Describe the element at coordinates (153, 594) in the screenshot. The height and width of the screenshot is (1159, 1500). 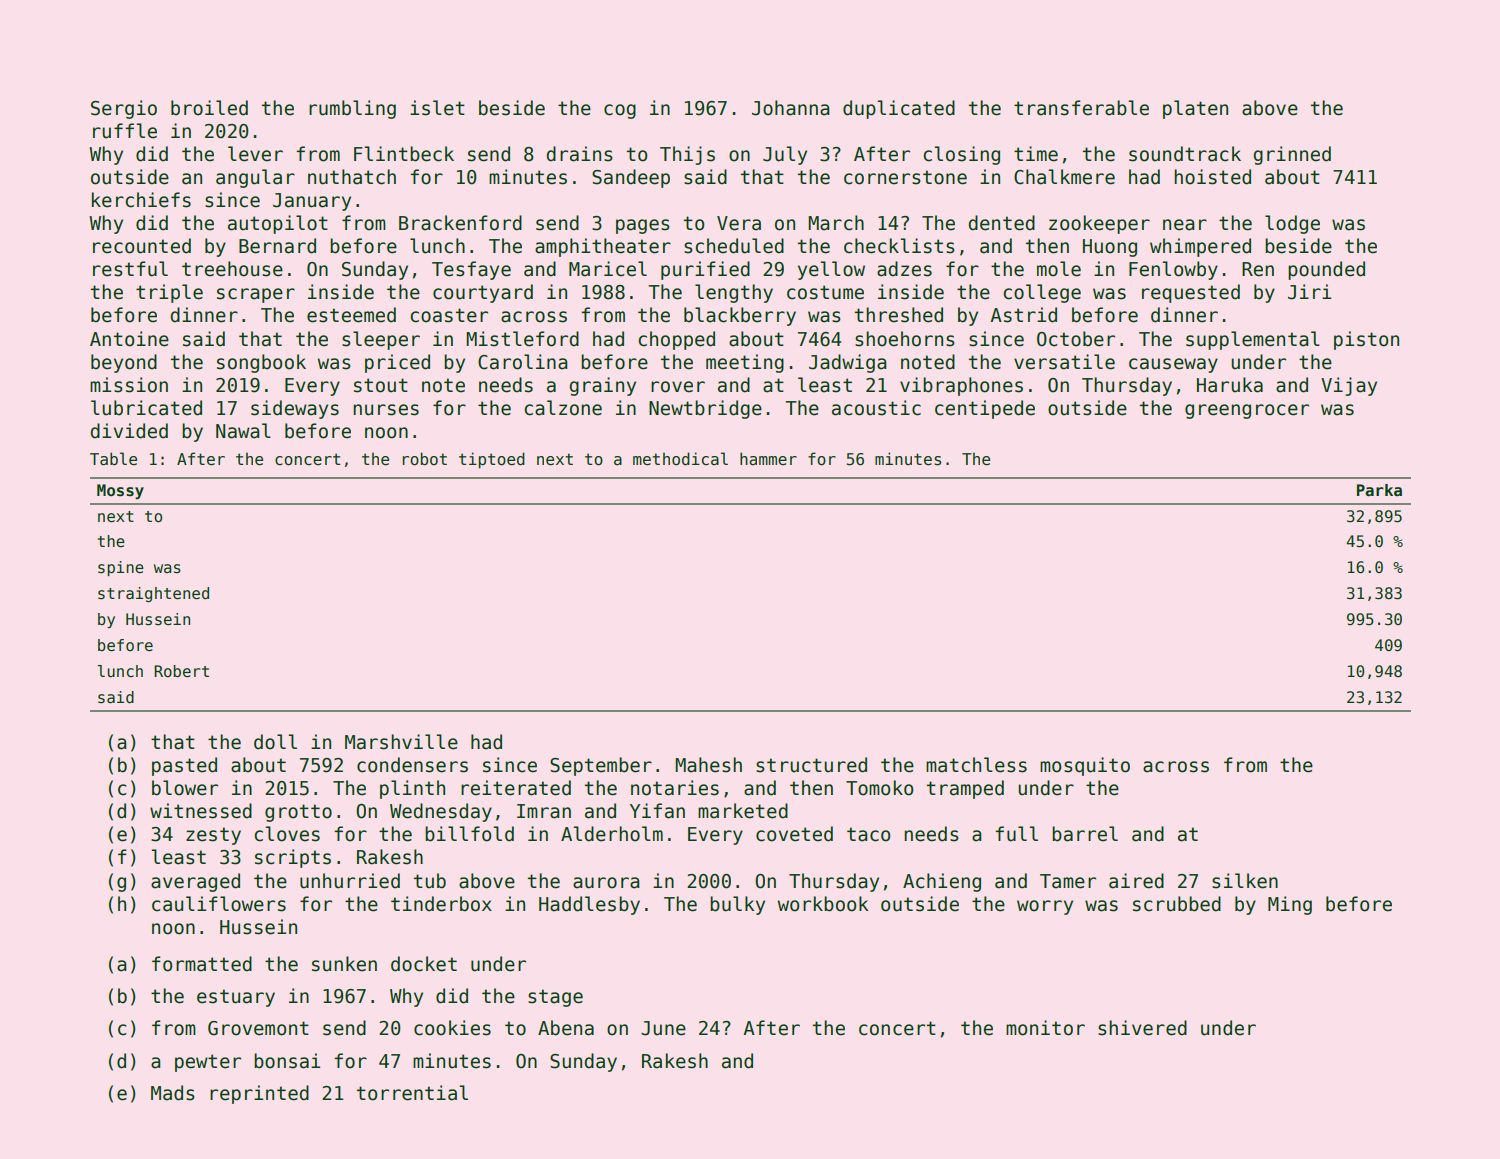
I see `straightened` at that location.
